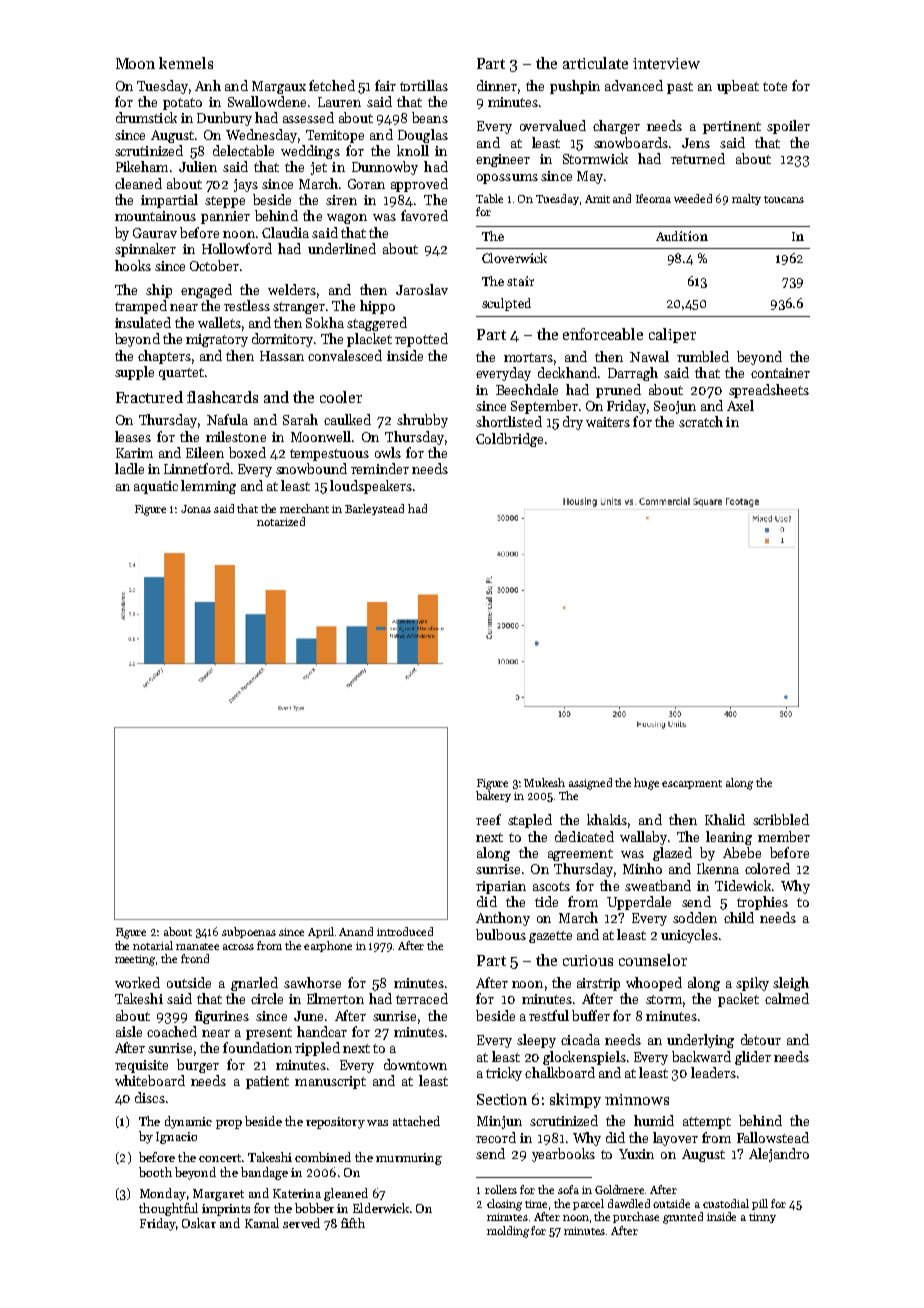  Describe the element at coordinates (353, 1223) in the page. I see `fifth` at that location.
